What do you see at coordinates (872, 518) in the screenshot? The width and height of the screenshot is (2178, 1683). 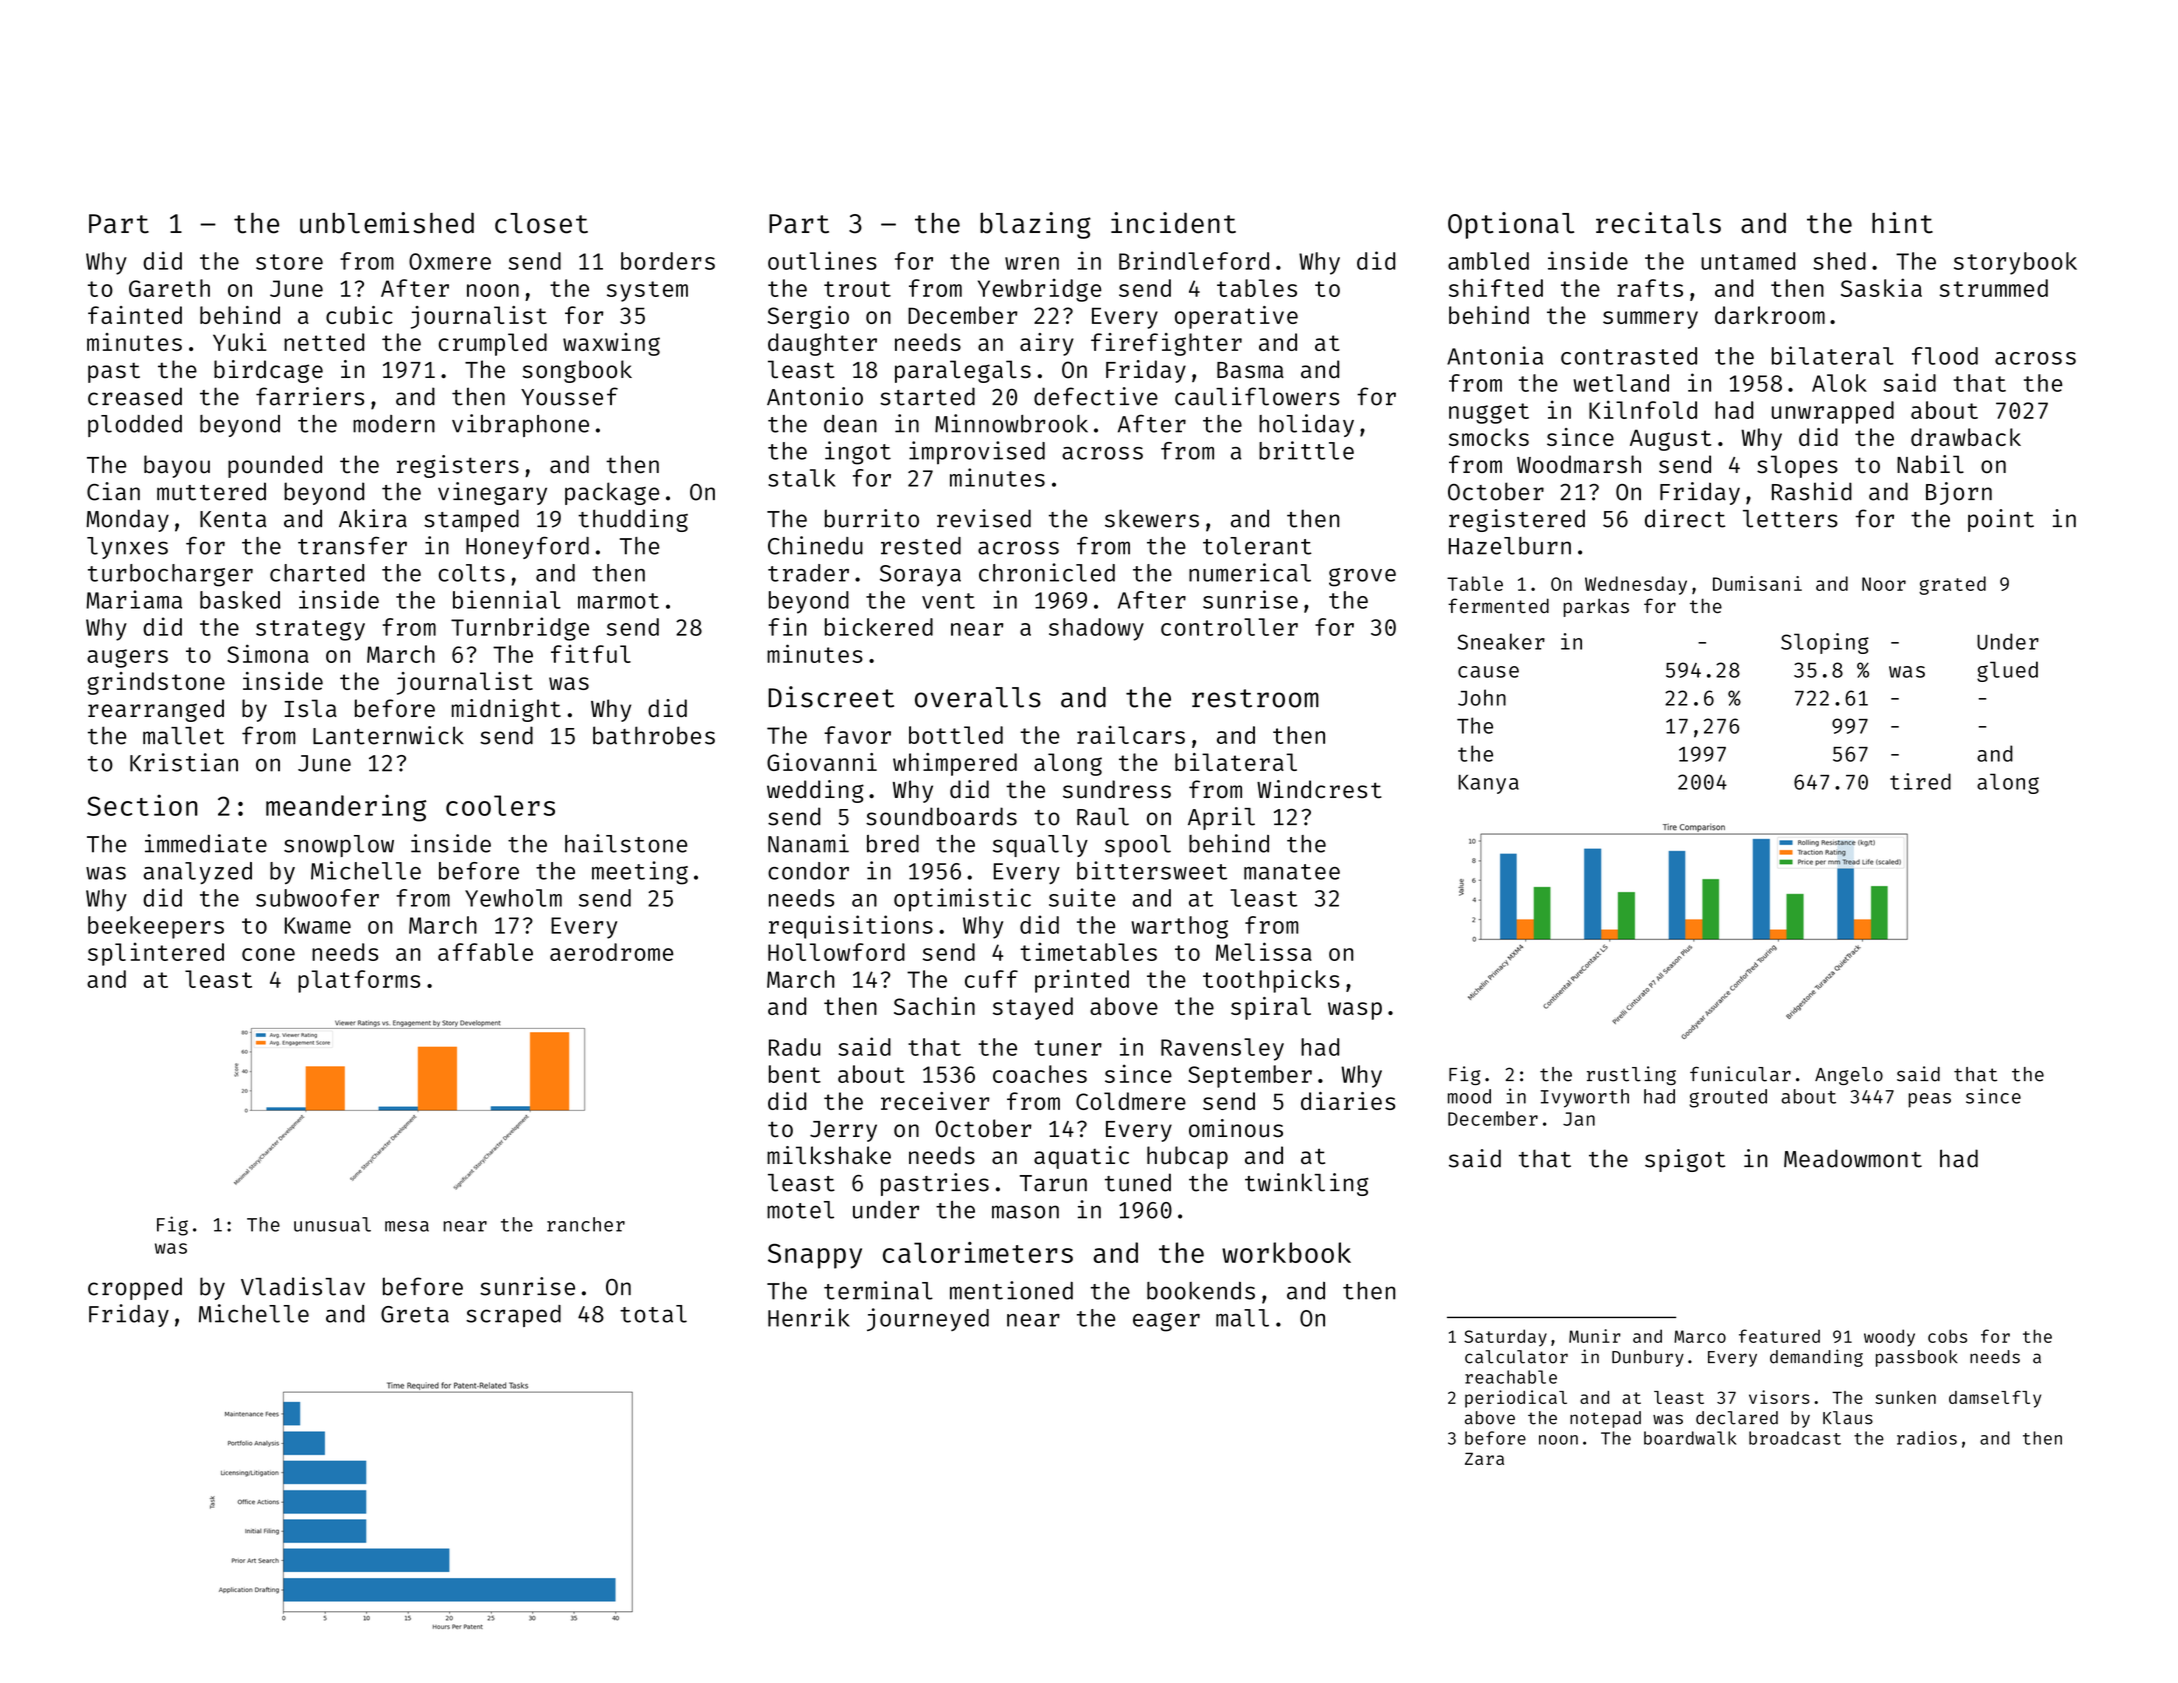 I see `burrito` at bounding box center [872, 518].
